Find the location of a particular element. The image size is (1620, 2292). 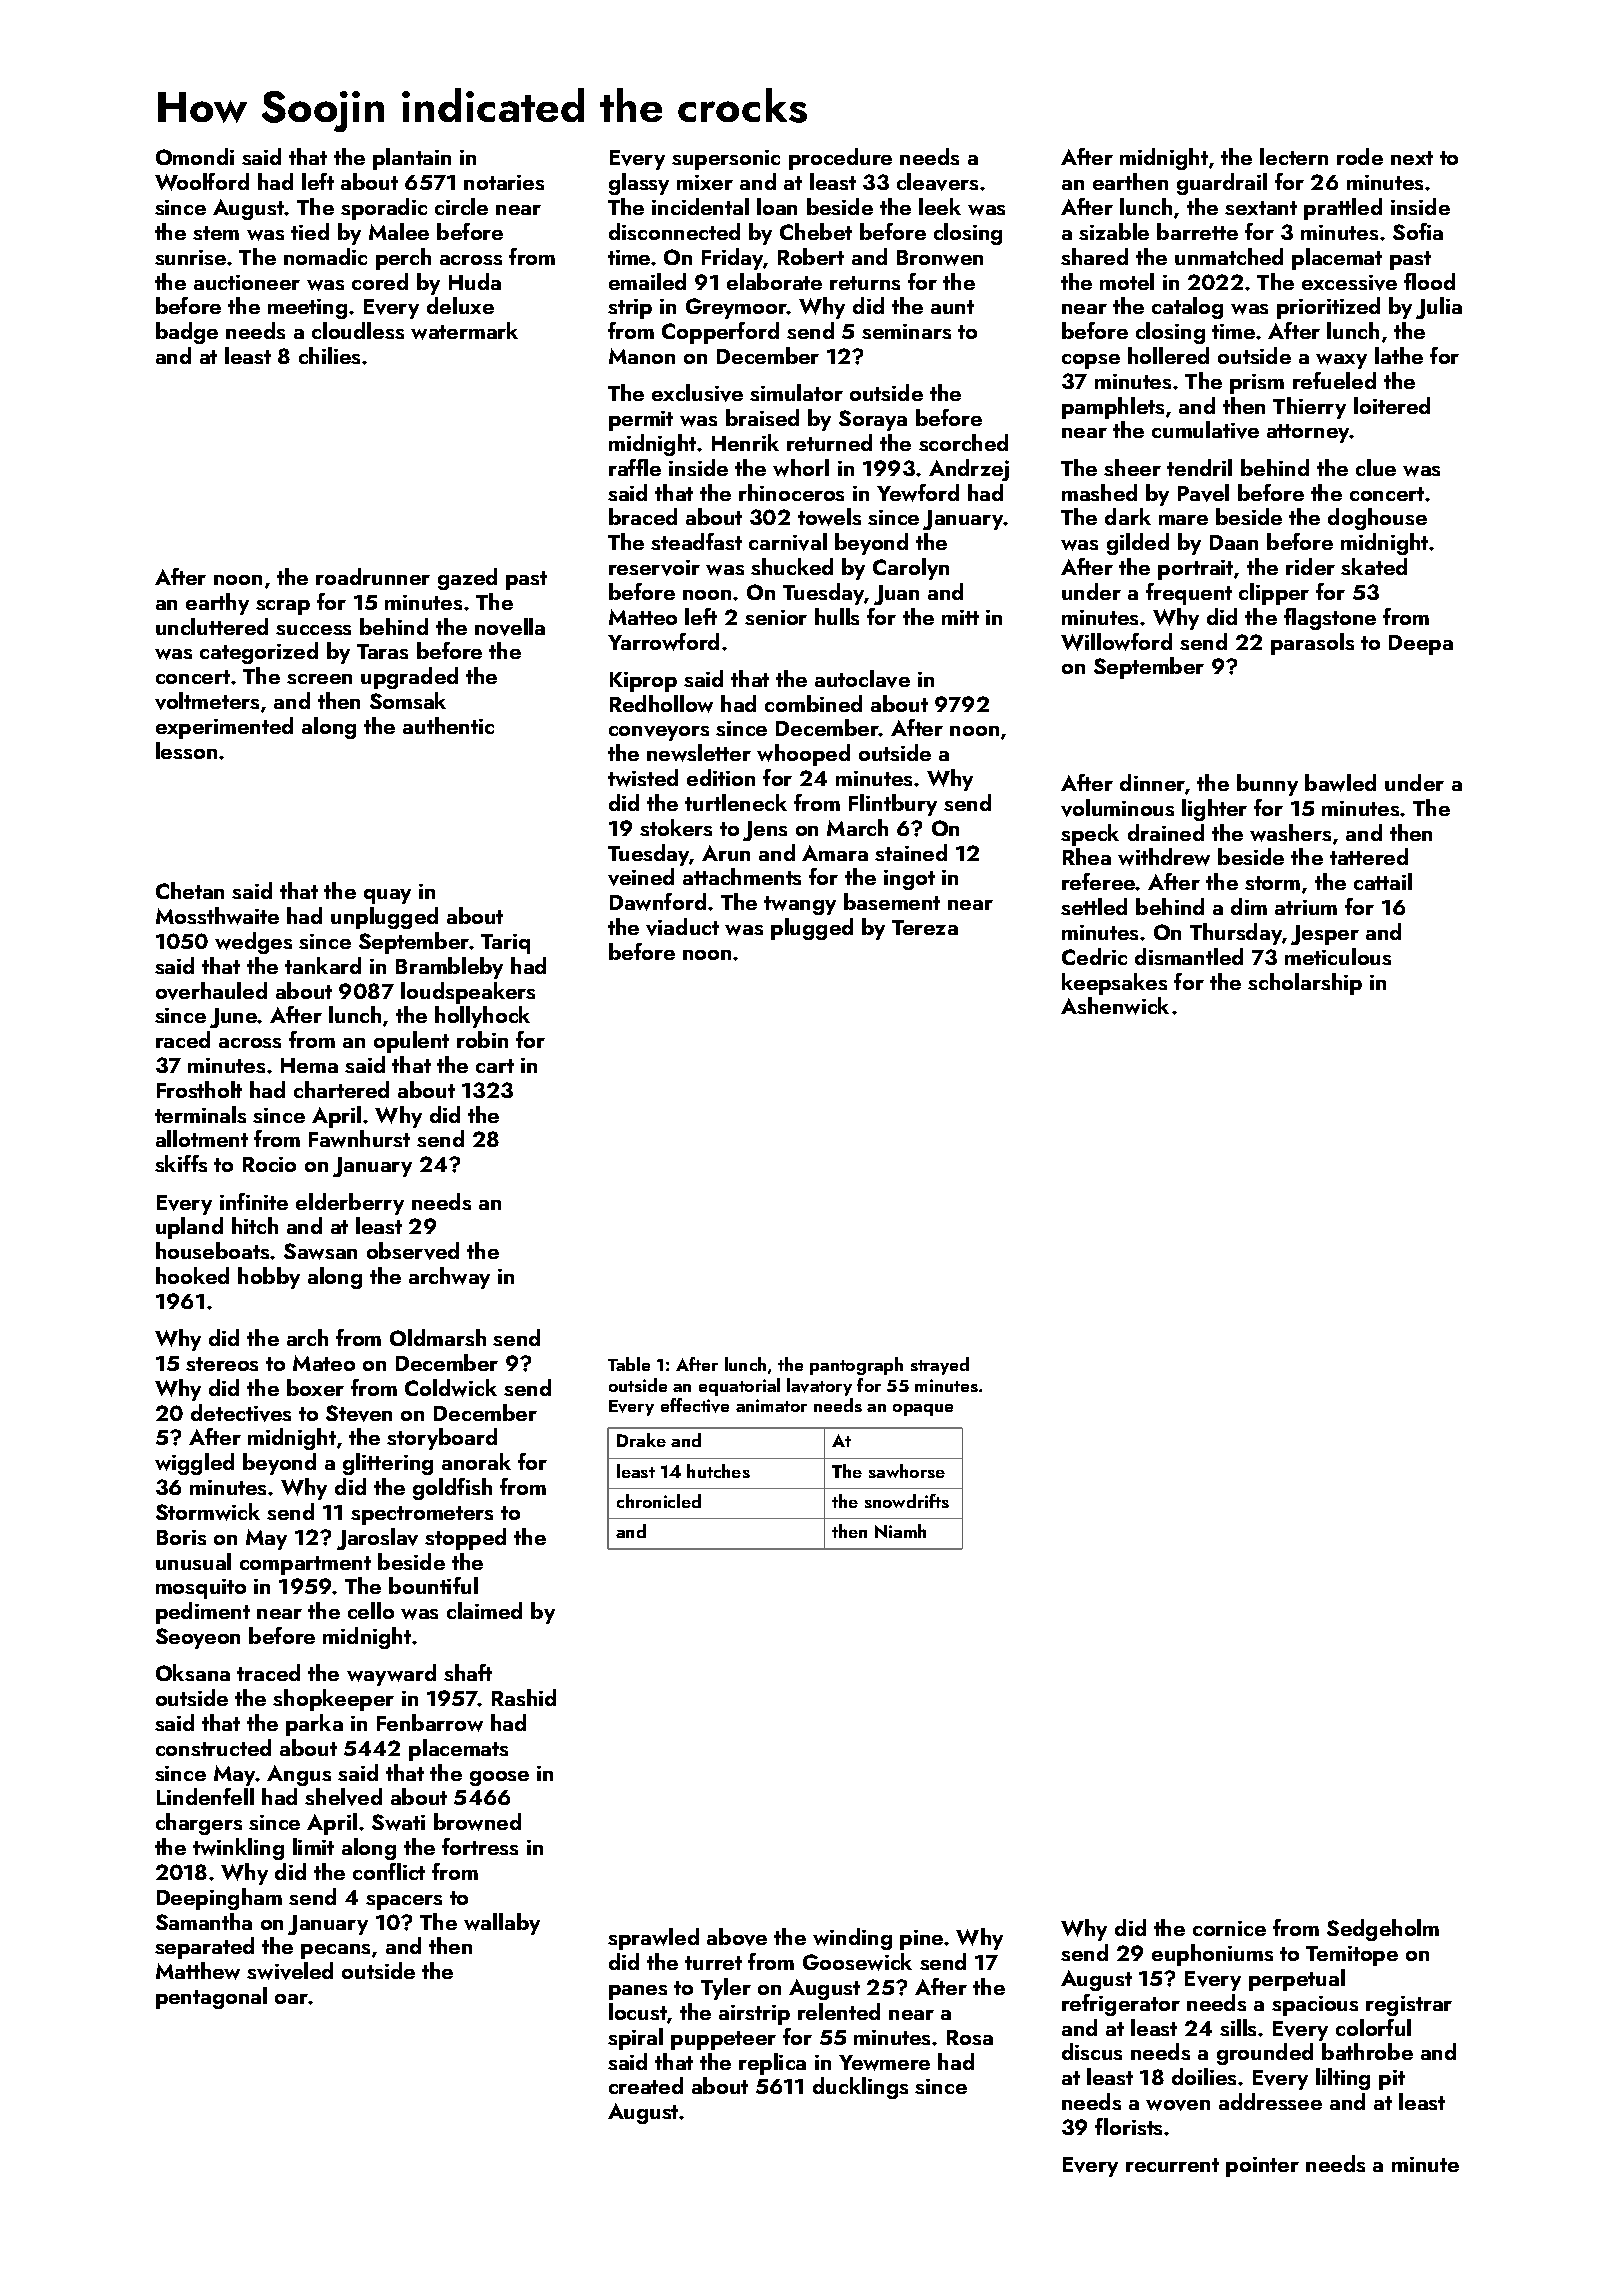

stokers is located at coordinates (676, 827).
